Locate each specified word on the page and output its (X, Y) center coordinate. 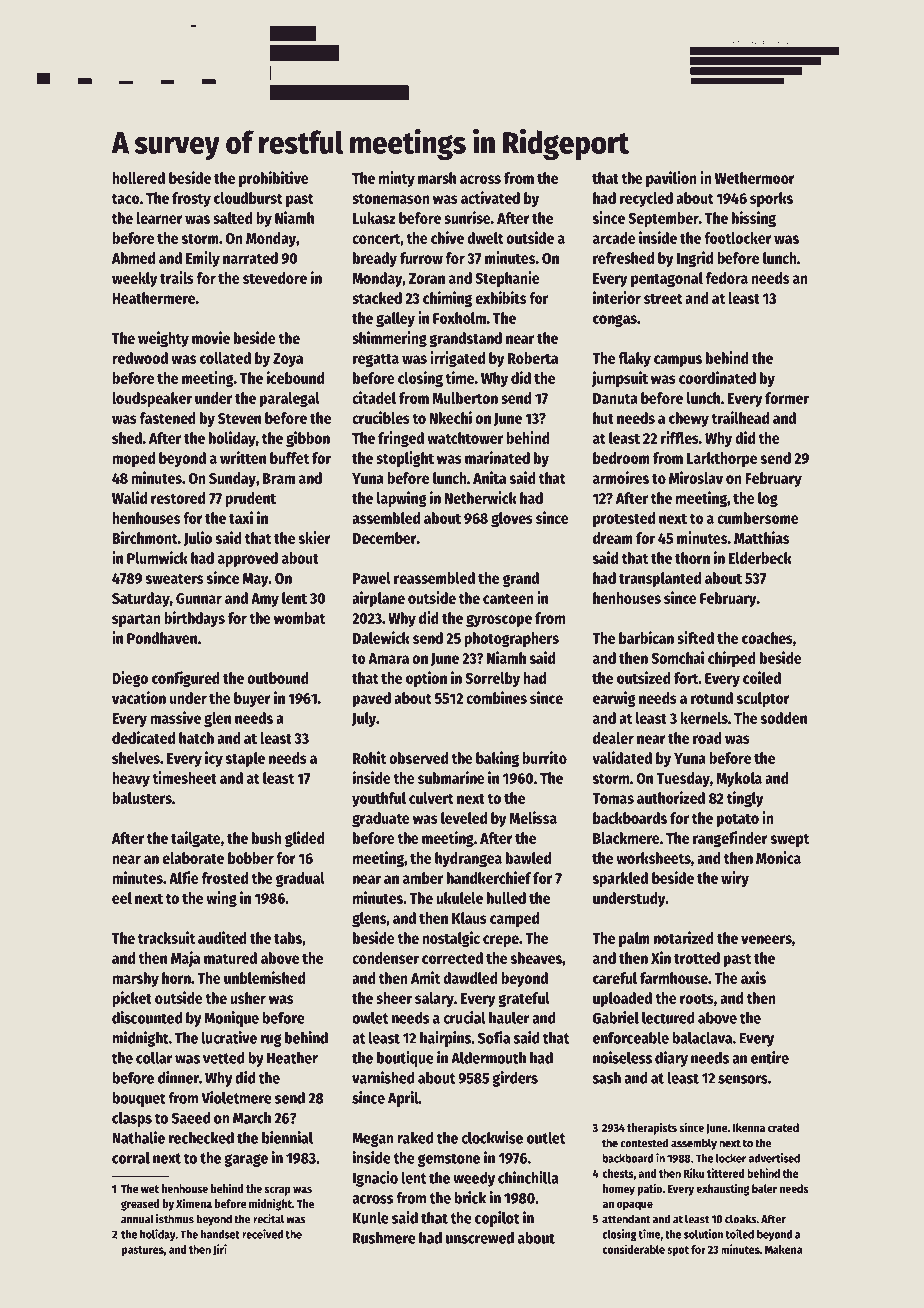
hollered (138, 178)
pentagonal (667, 279)
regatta (376, 360)
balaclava (702, 1038)
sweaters (174, 579)
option (426, 679)
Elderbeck (760, 558)
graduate (381, 819)
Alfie (184, 877)
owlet (370, 1018)
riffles (680, 437)
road (707, 738)
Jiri (220, 1250)
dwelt (485, 238)
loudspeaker (152, 399)
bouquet (139, 1099)
